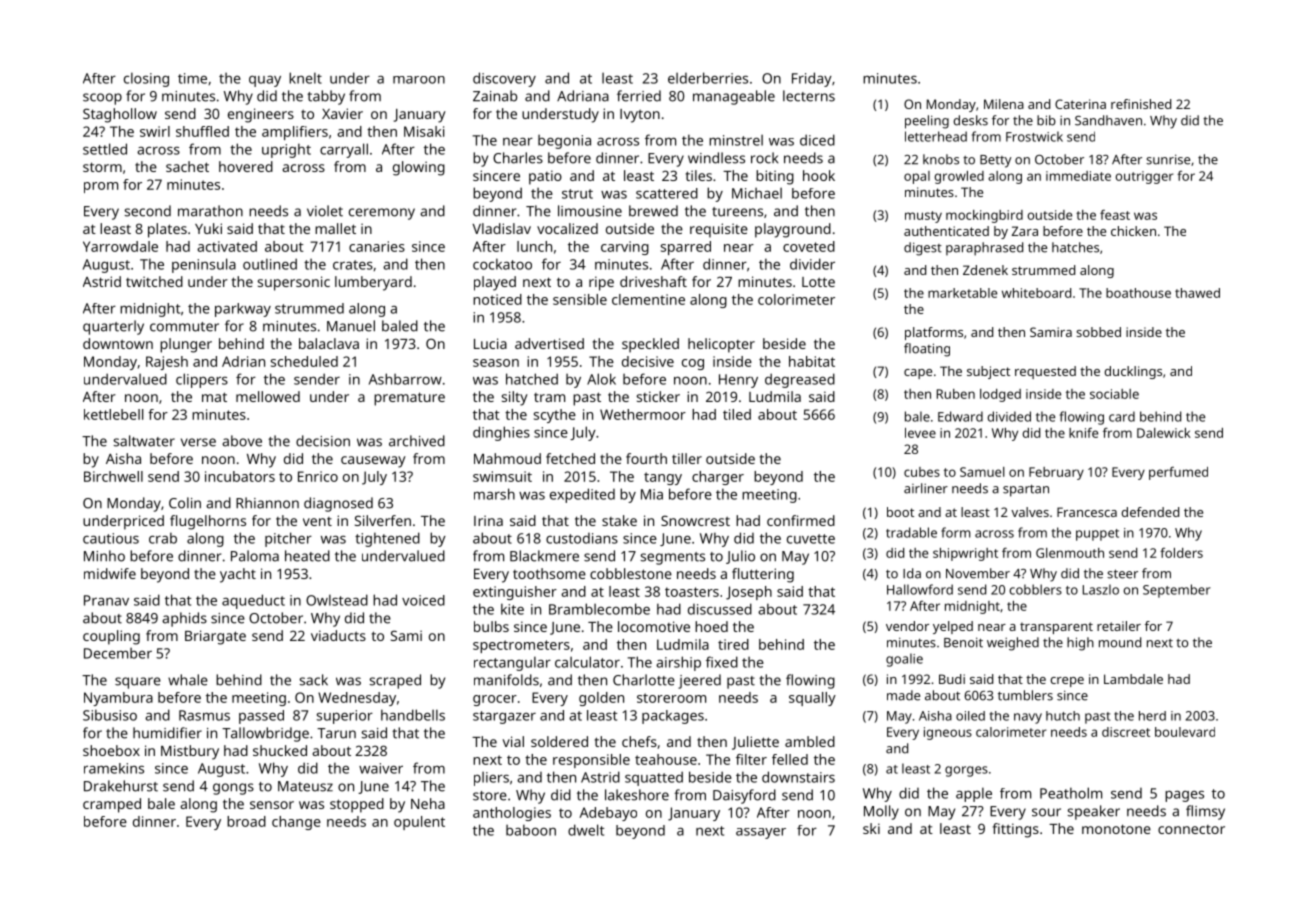  Describe the element at coordinates (409, 399) in the page. I see `premature` at that location.
